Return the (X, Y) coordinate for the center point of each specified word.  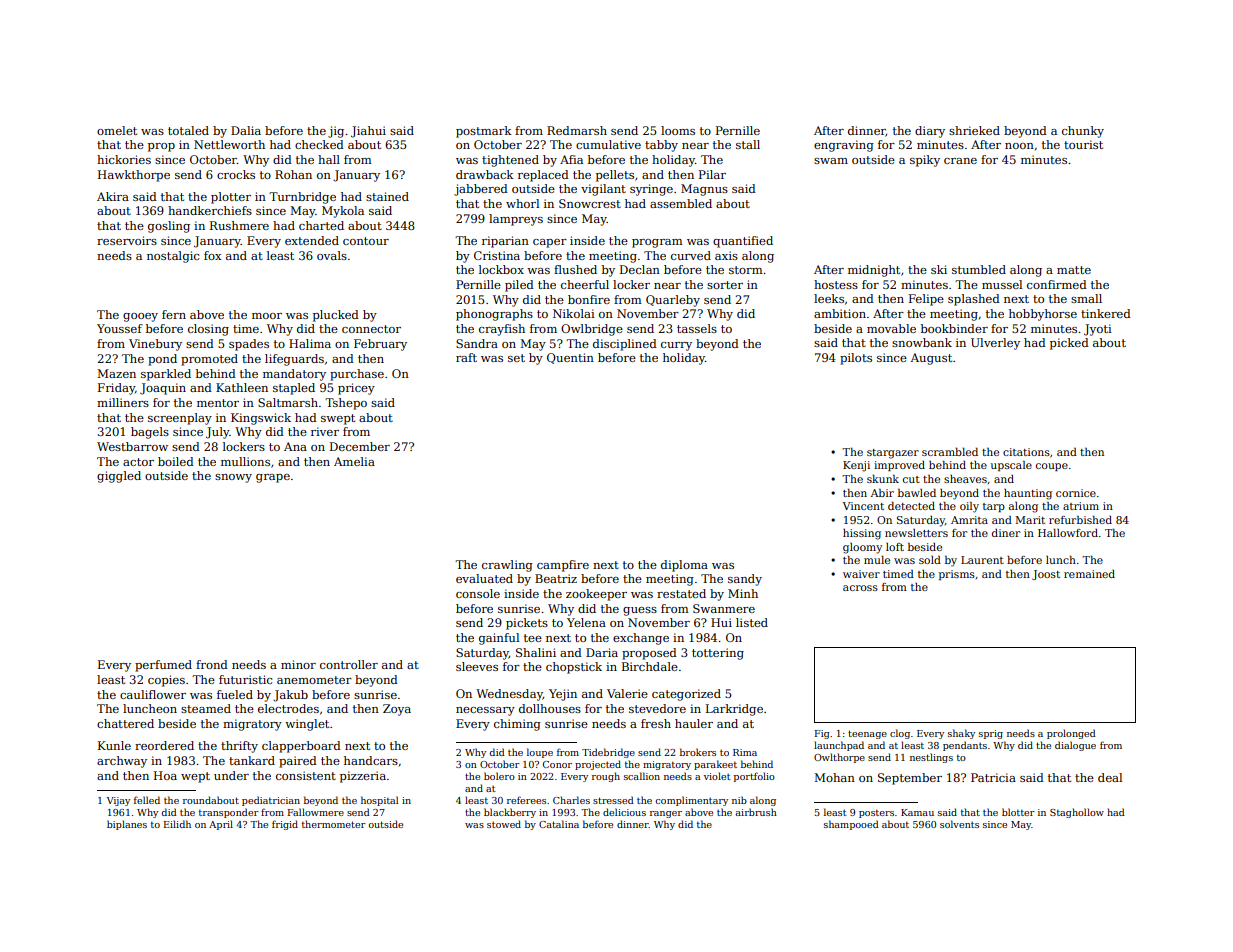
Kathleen (242, 387)
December (360, 446)
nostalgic (173, 257)
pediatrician (271, 801)
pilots (856, 359)
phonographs (494, 315)
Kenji (856, 466)
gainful (499, 639)
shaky (961, 734)
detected (911, 506)
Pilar (712, 174)
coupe (1052, 467)
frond (212, 664)
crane (960, 161)
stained (387, 196)
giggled (119, 477)
